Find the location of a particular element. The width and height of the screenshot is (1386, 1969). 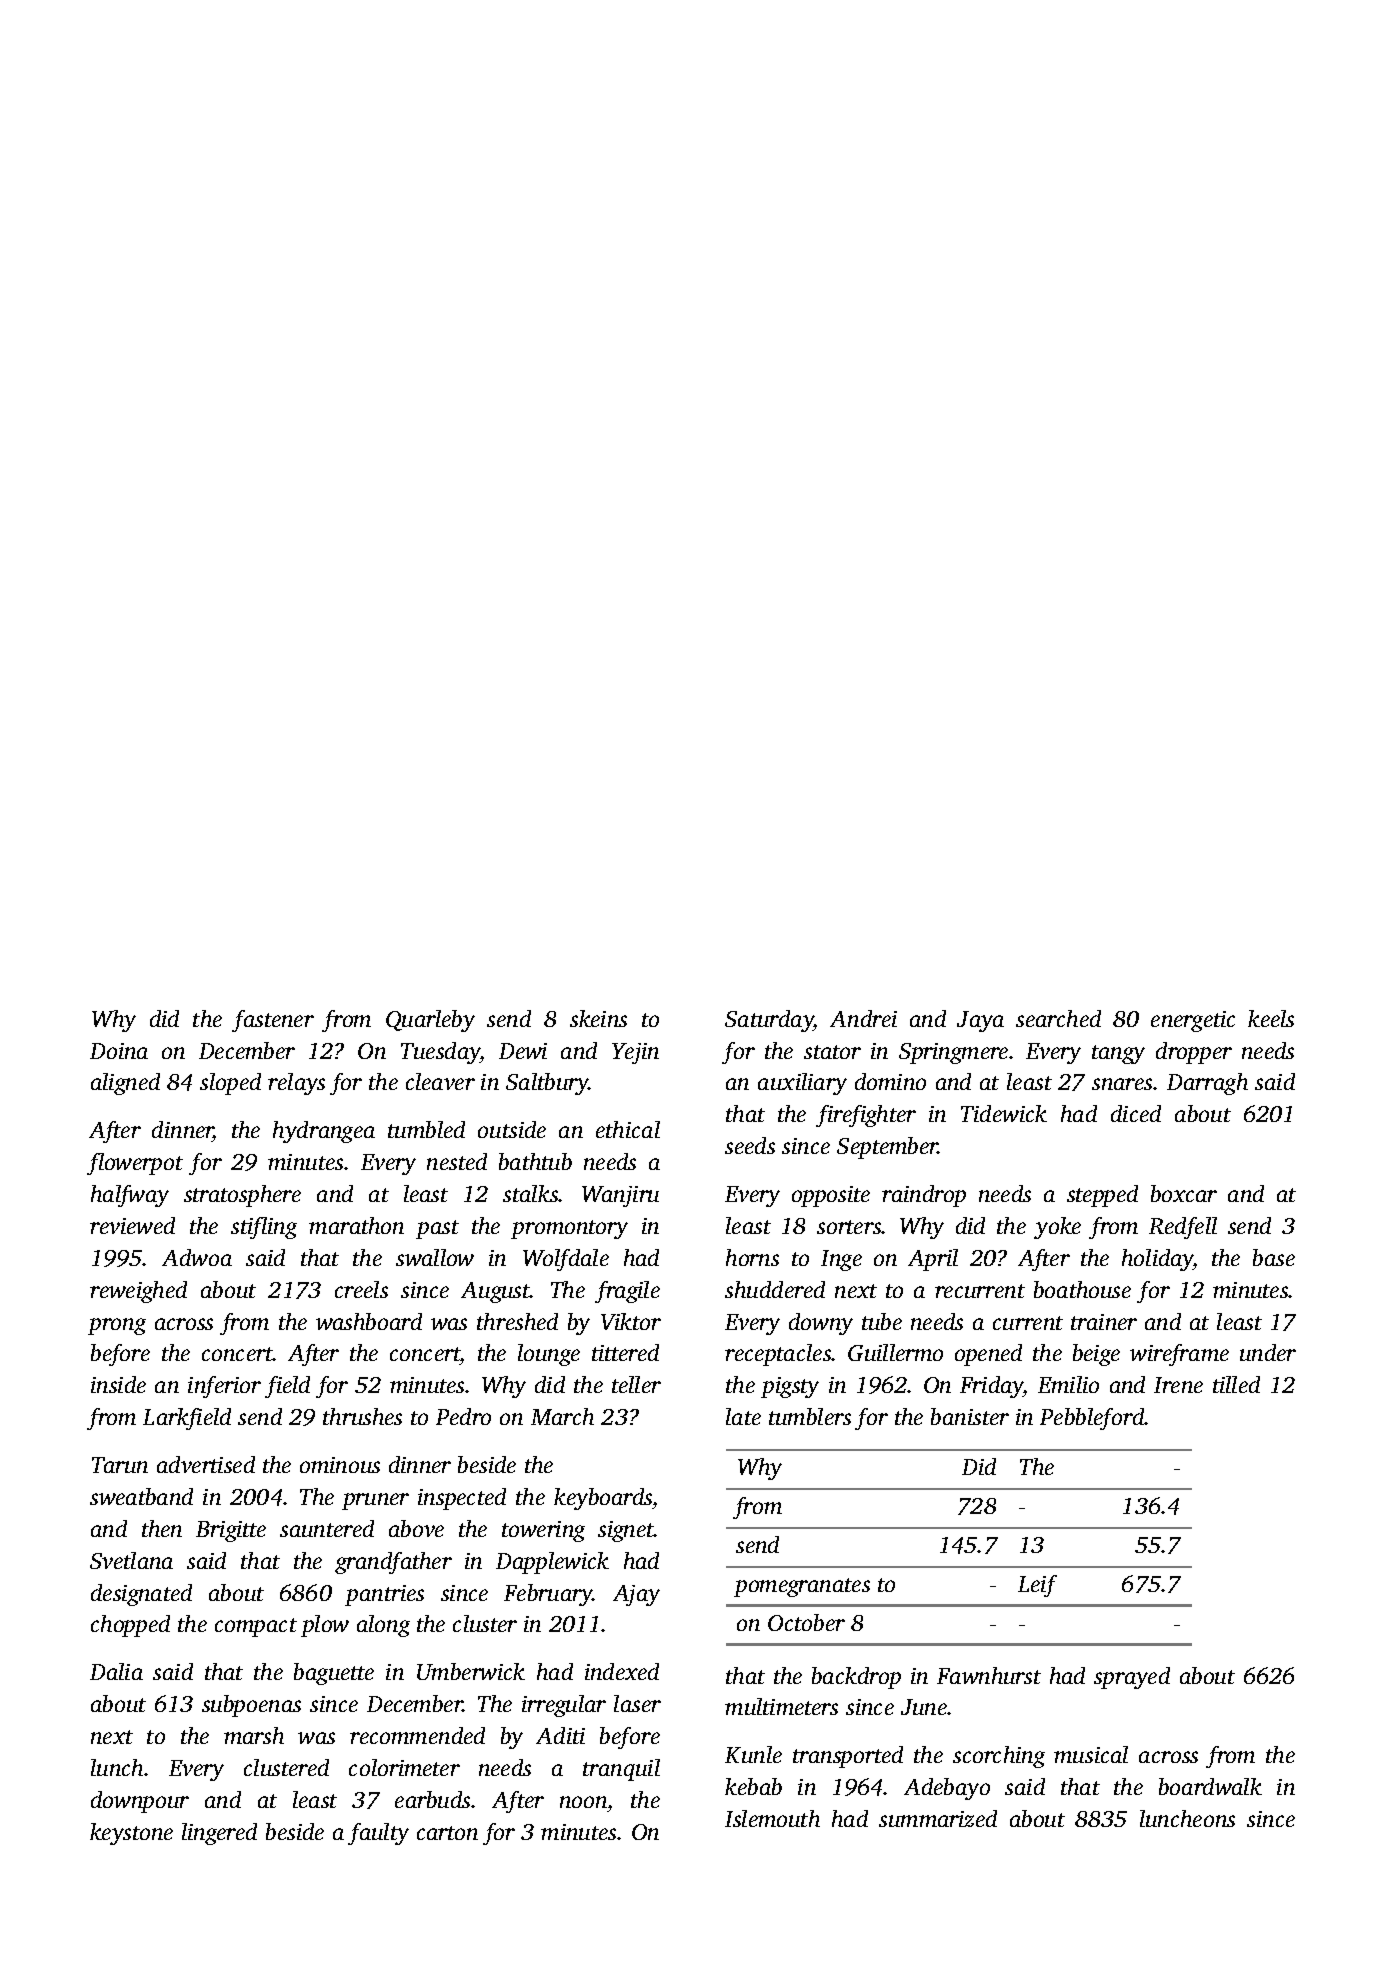

summarized is located at coordinates (938, 1818).
